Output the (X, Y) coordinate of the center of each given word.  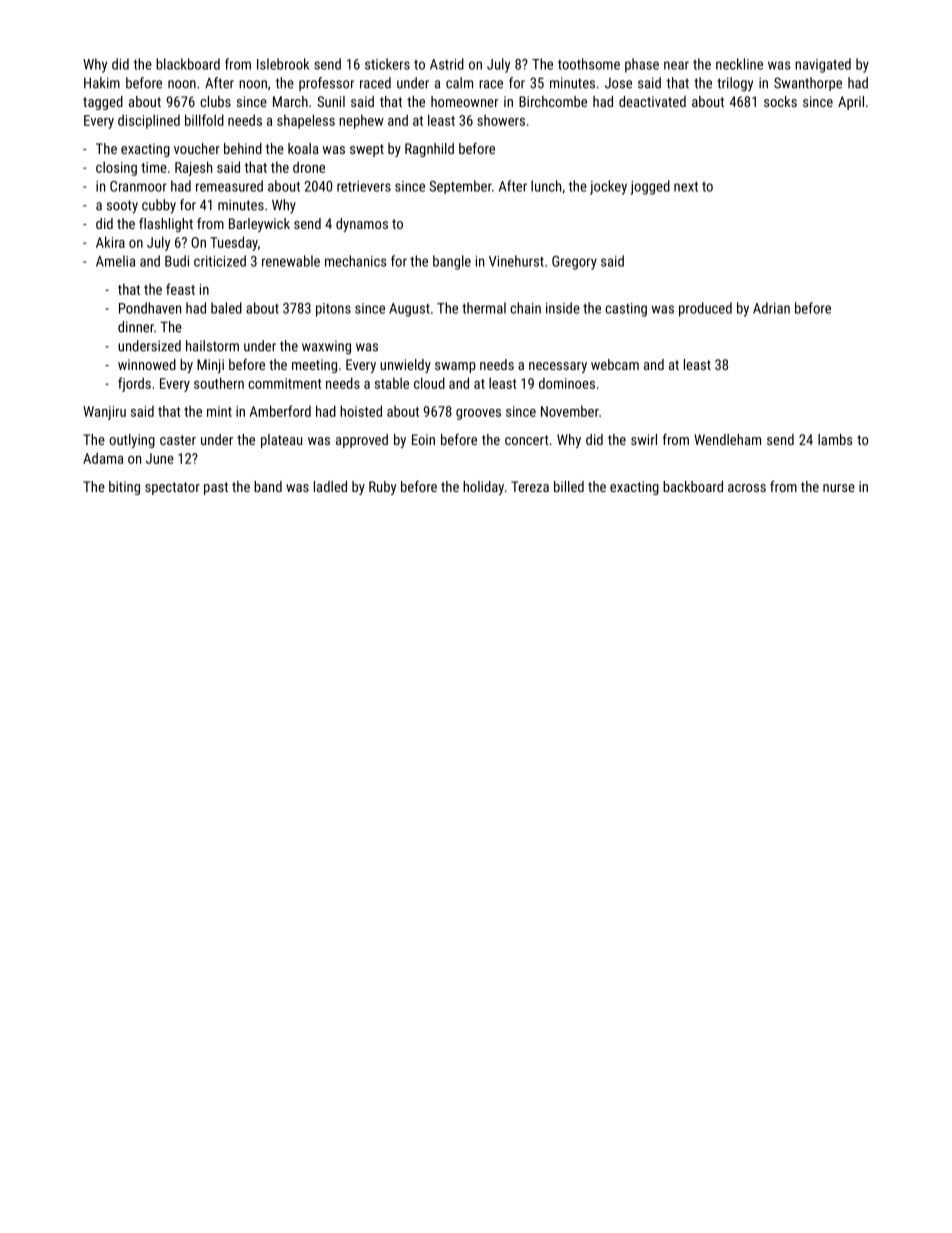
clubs (215, 101)
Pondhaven (150, 308)
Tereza (530, 486)
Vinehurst (516, 261)
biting (124, 488)
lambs (835, 439)
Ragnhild (429, 150)
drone (309, 167)
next (686, 187)
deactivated (652, 101)
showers (501, 120)
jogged (650, 187)
